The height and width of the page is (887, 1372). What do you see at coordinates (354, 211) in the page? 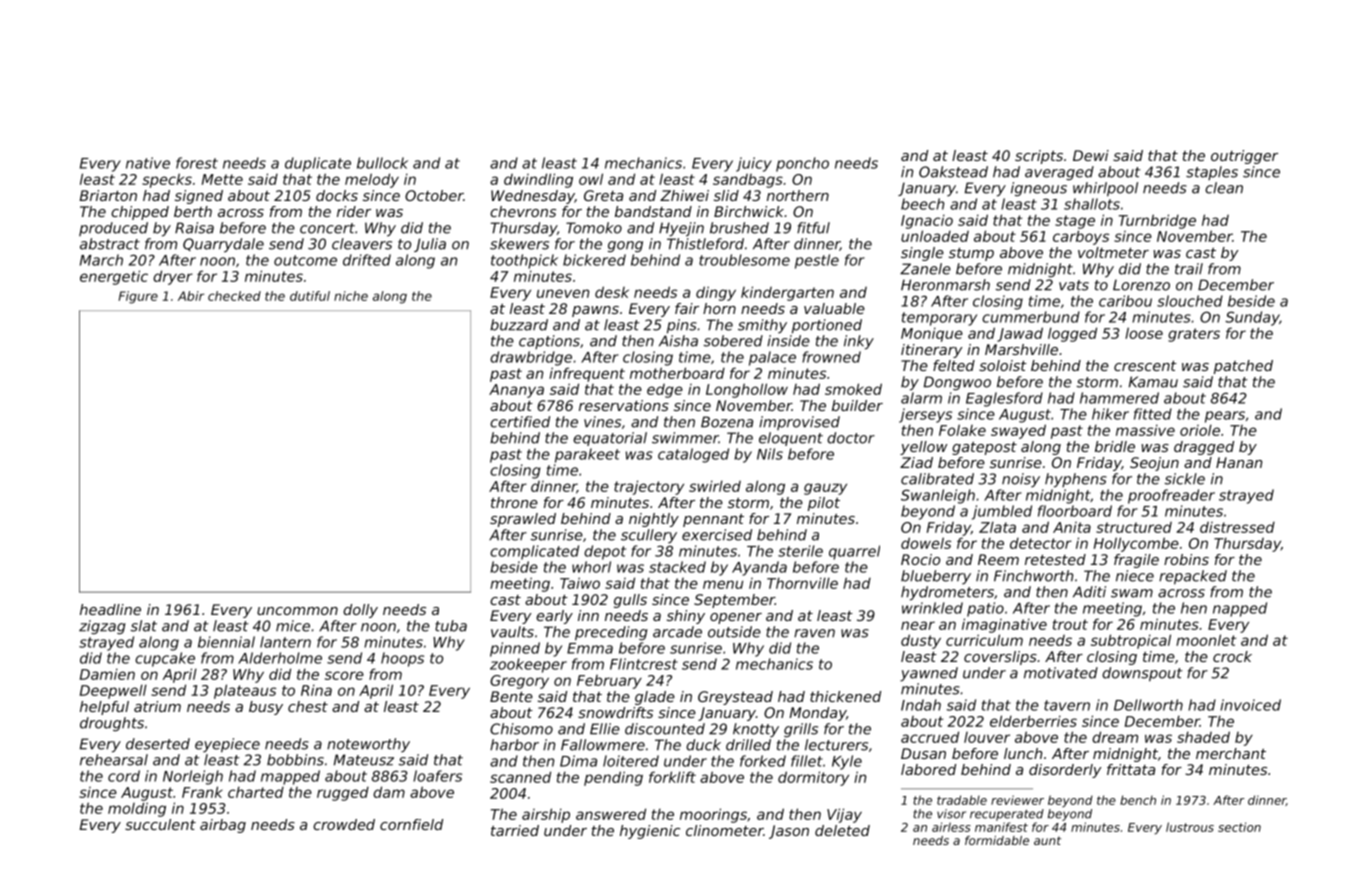
I see `rider` at bounding box center [354, 211].
